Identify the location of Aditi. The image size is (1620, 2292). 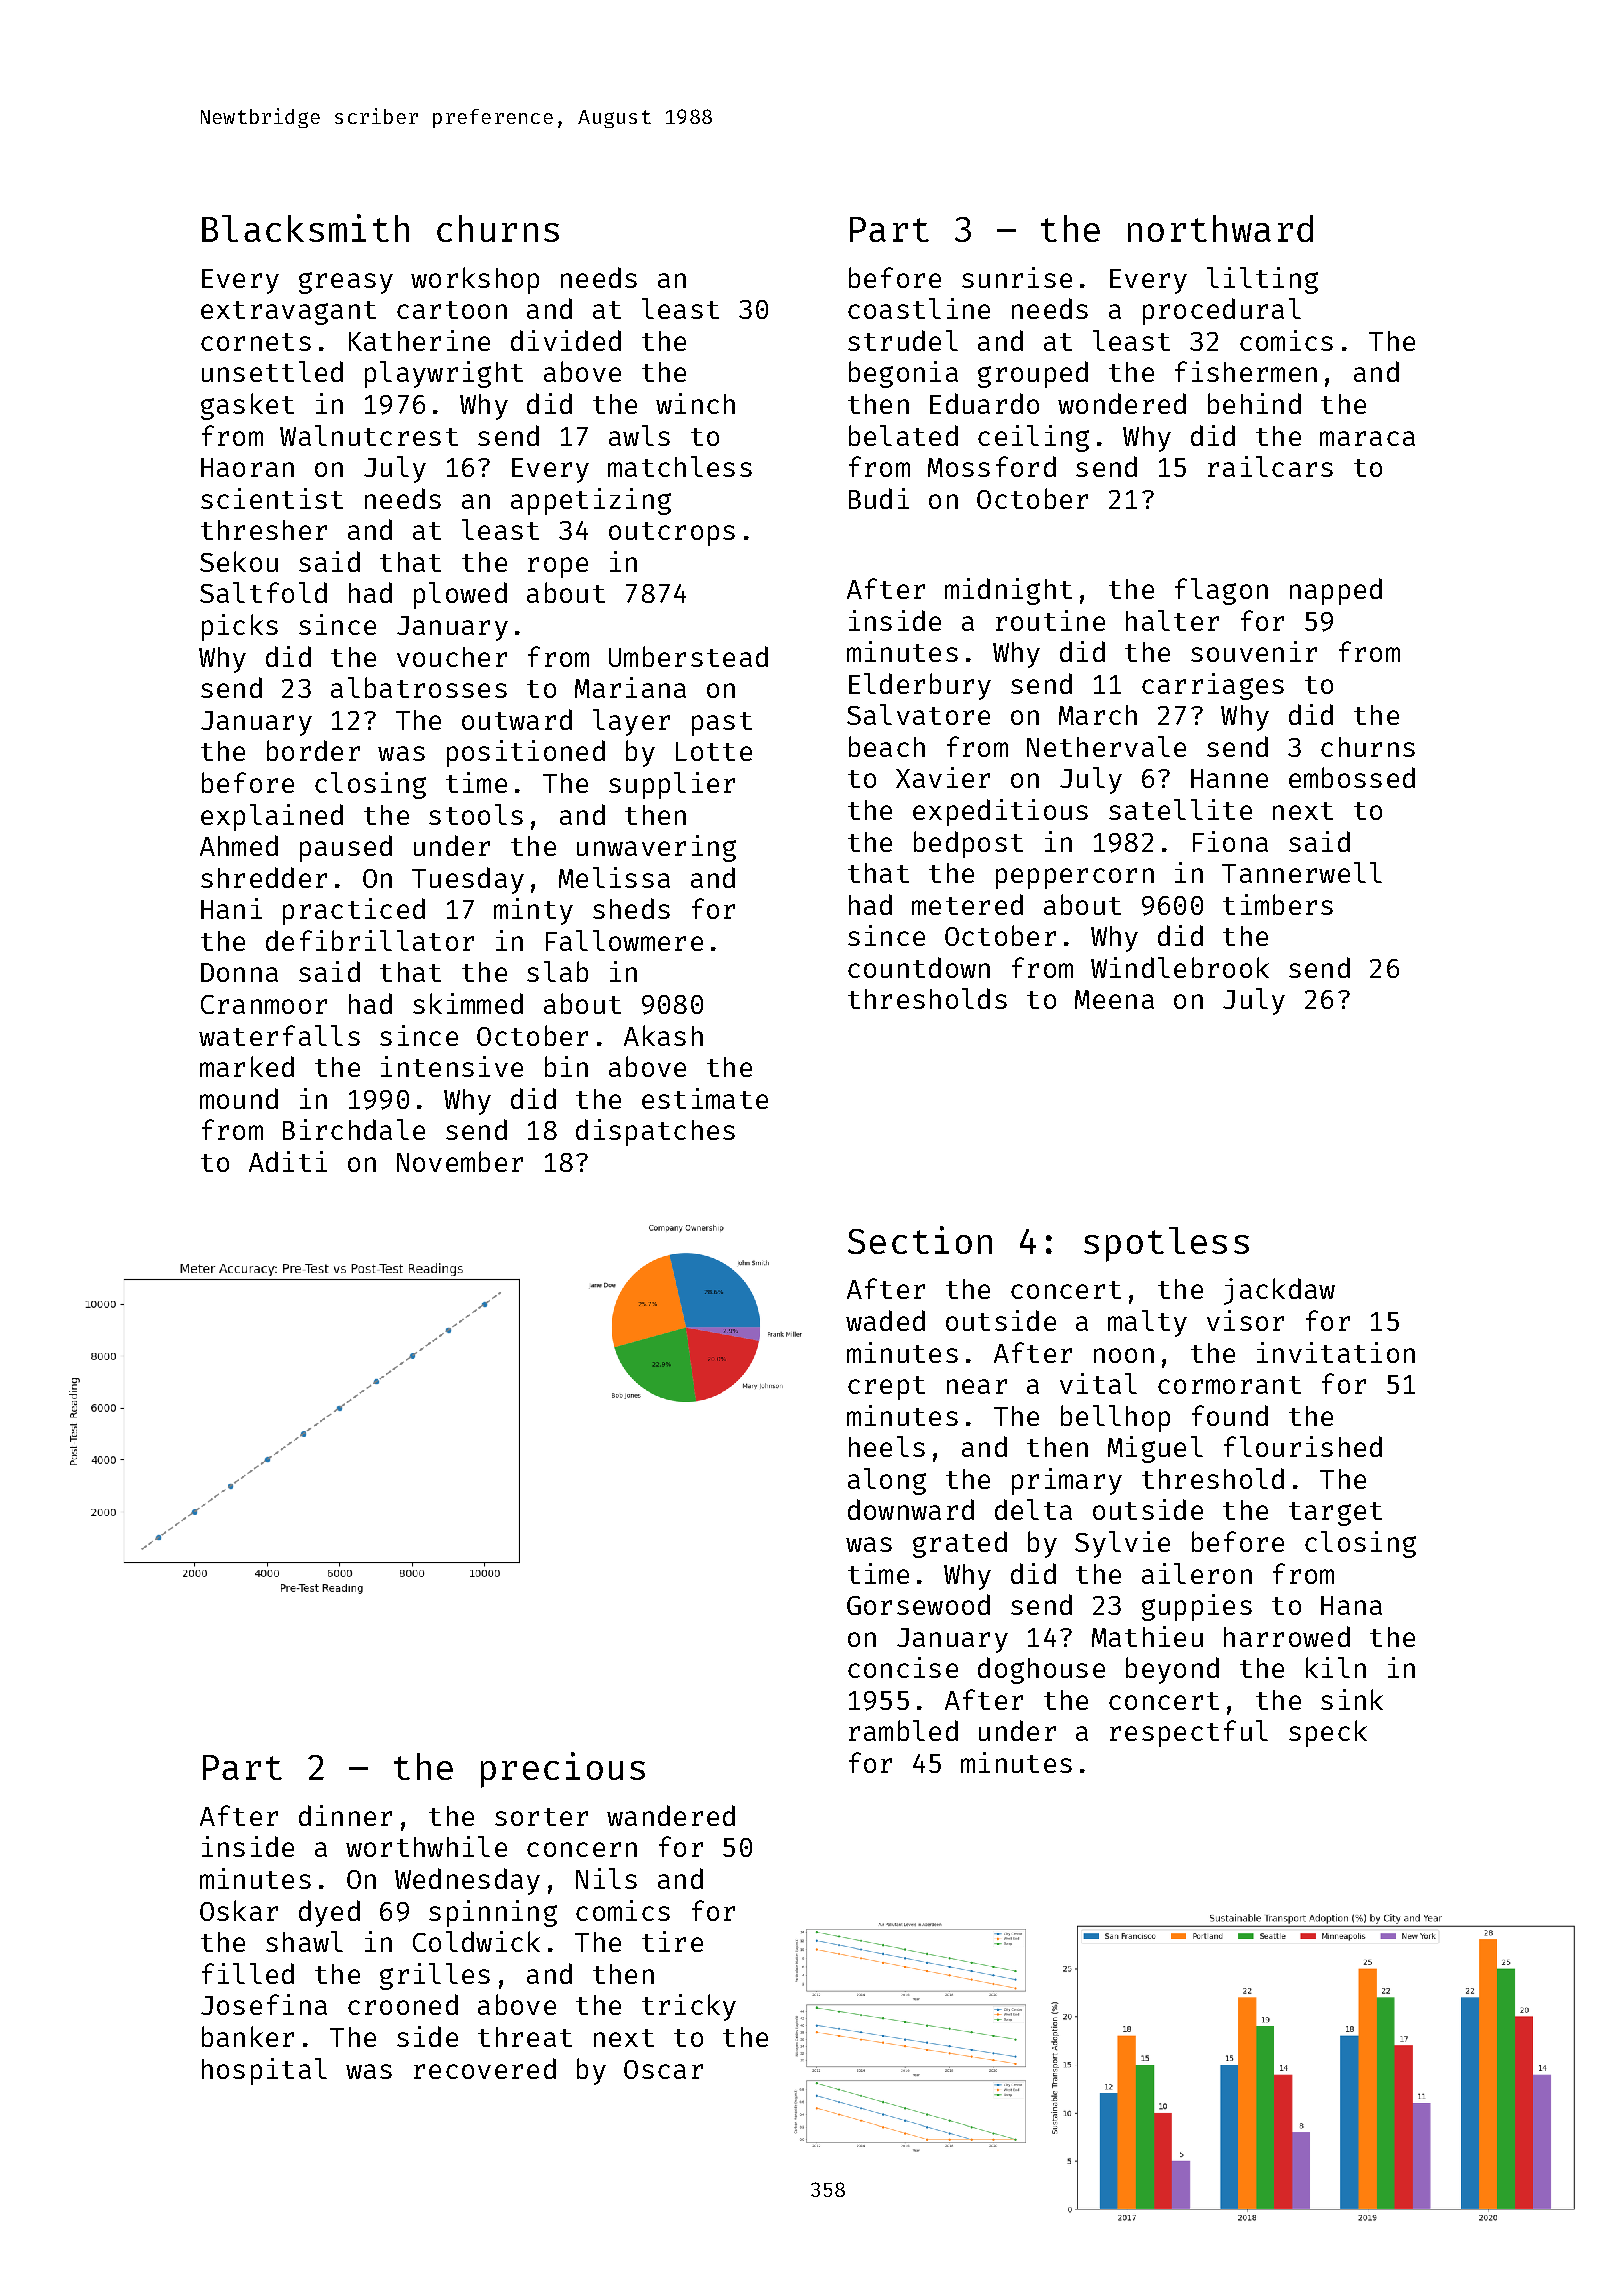
(288, 1161).
